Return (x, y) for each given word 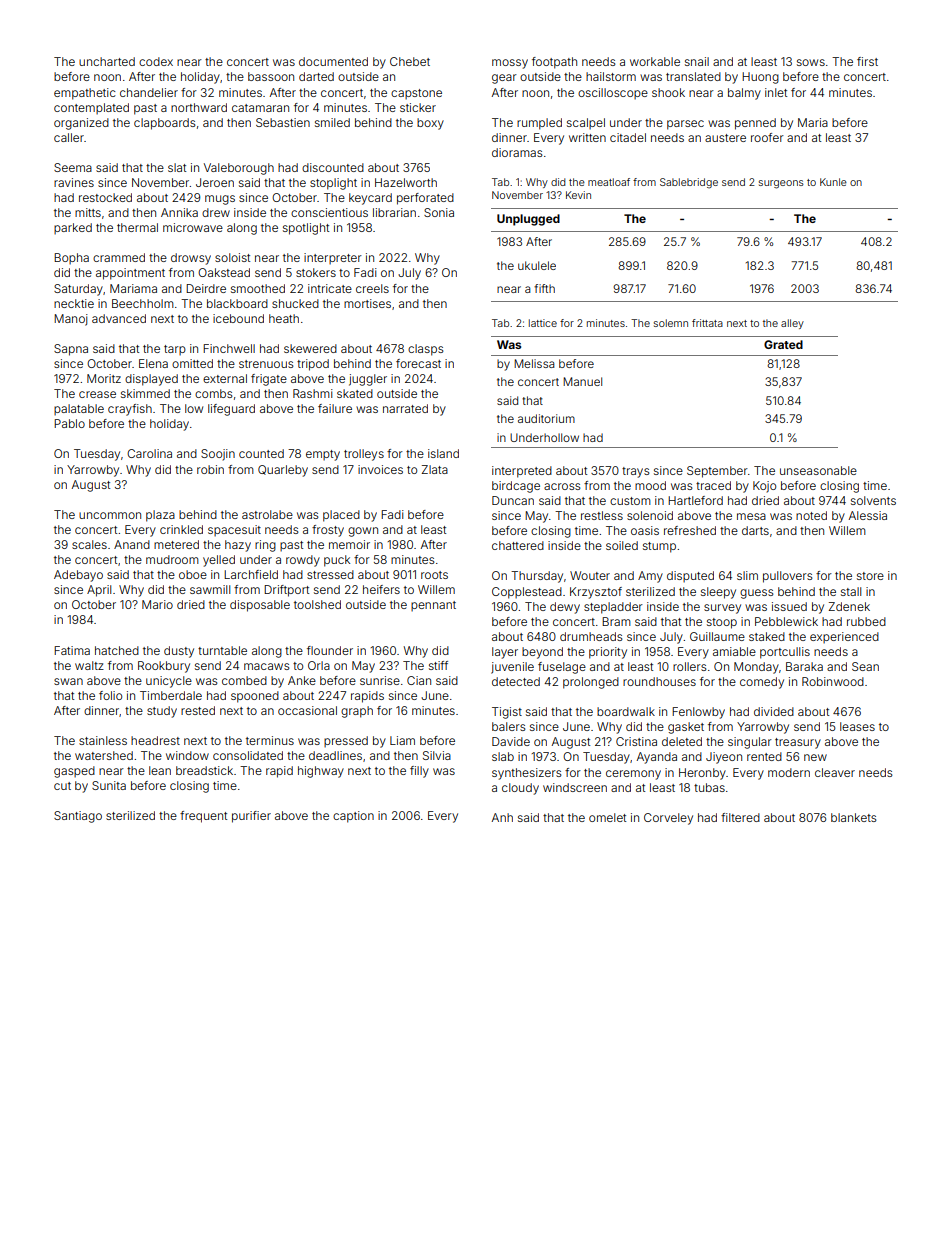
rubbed (866, 621)
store (870, 576)
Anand (132, 544)
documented (333, 61)
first (867, 61)
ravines (74, 182)
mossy (510, 64)
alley (792, 324)
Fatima (72, 650)
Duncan (513, 500)
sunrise (380, 680)
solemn (671, 323)
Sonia (439, 212)
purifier (251, 817)
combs (214, 393)
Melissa (534, 363)
